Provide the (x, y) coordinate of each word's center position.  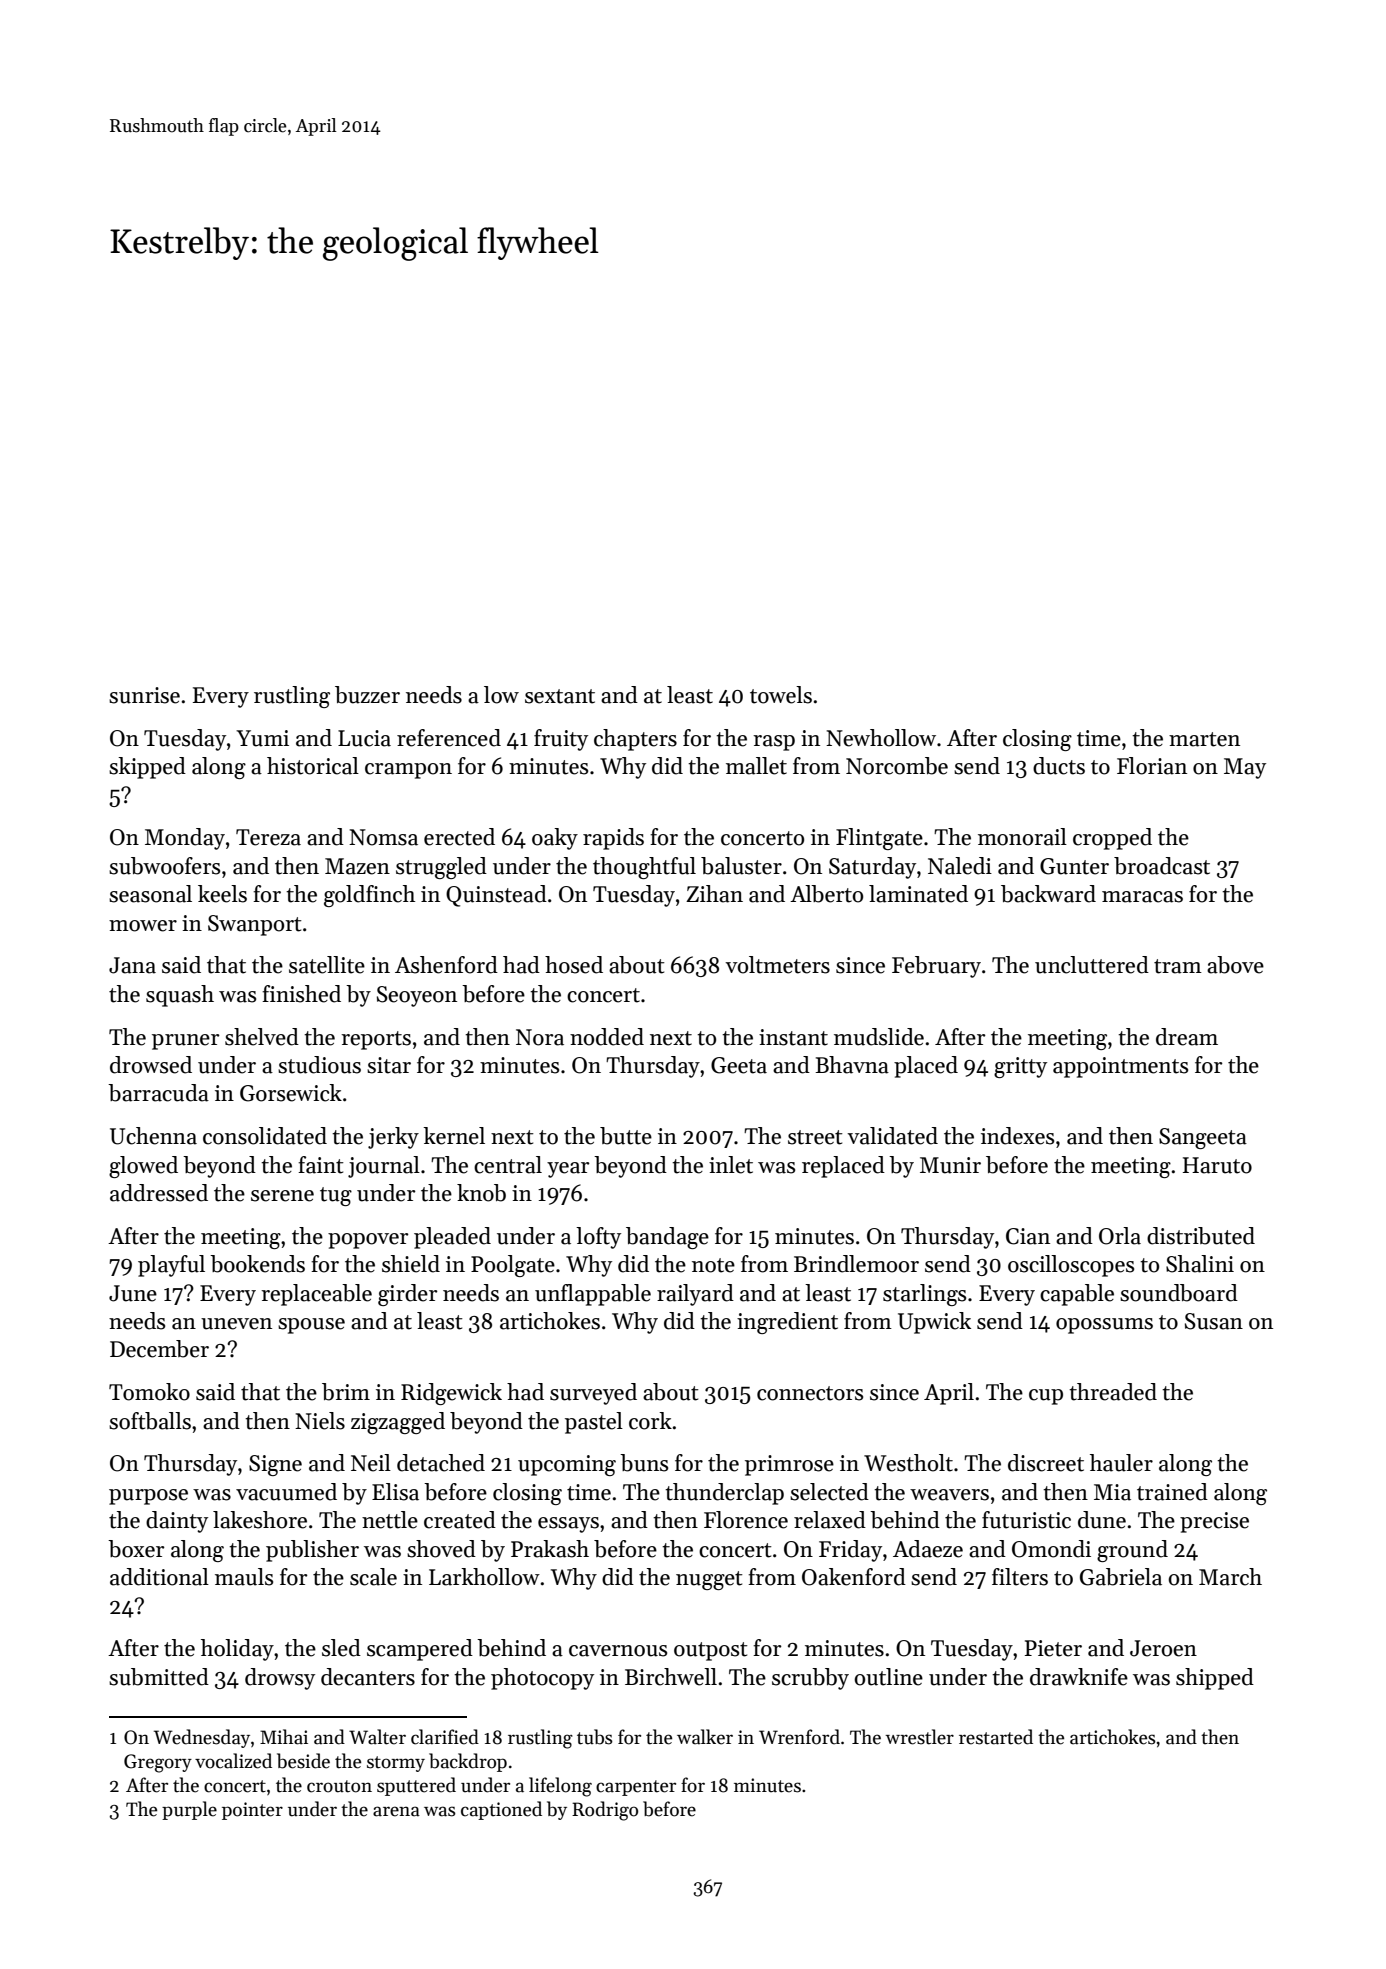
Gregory (158, 1763)
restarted (996, 1737)
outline (888, 1677)
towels (781, 695)
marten (1204, 739)
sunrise (144, 695)
